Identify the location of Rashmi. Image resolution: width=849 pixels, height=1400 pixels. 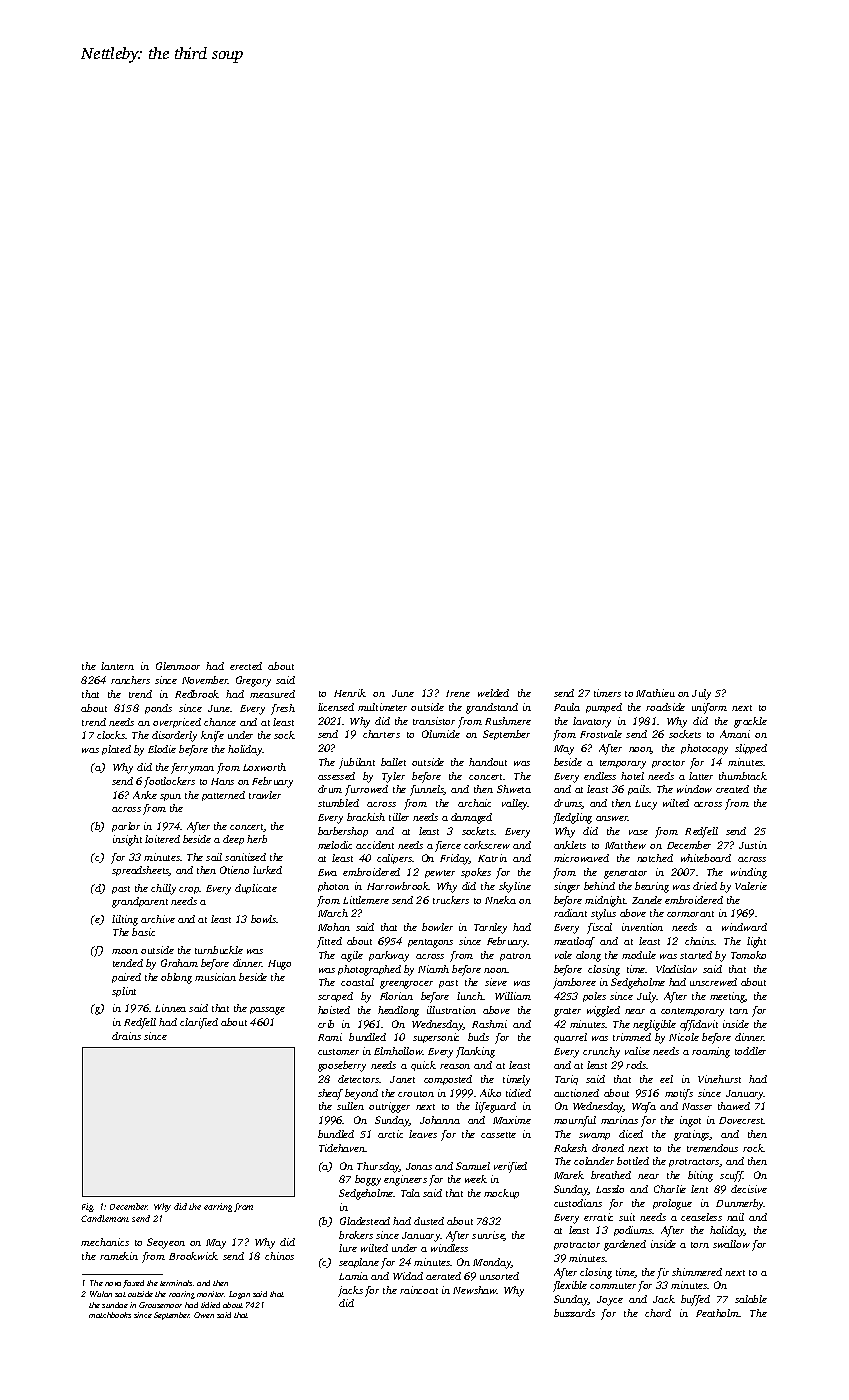
(489, 1024).
